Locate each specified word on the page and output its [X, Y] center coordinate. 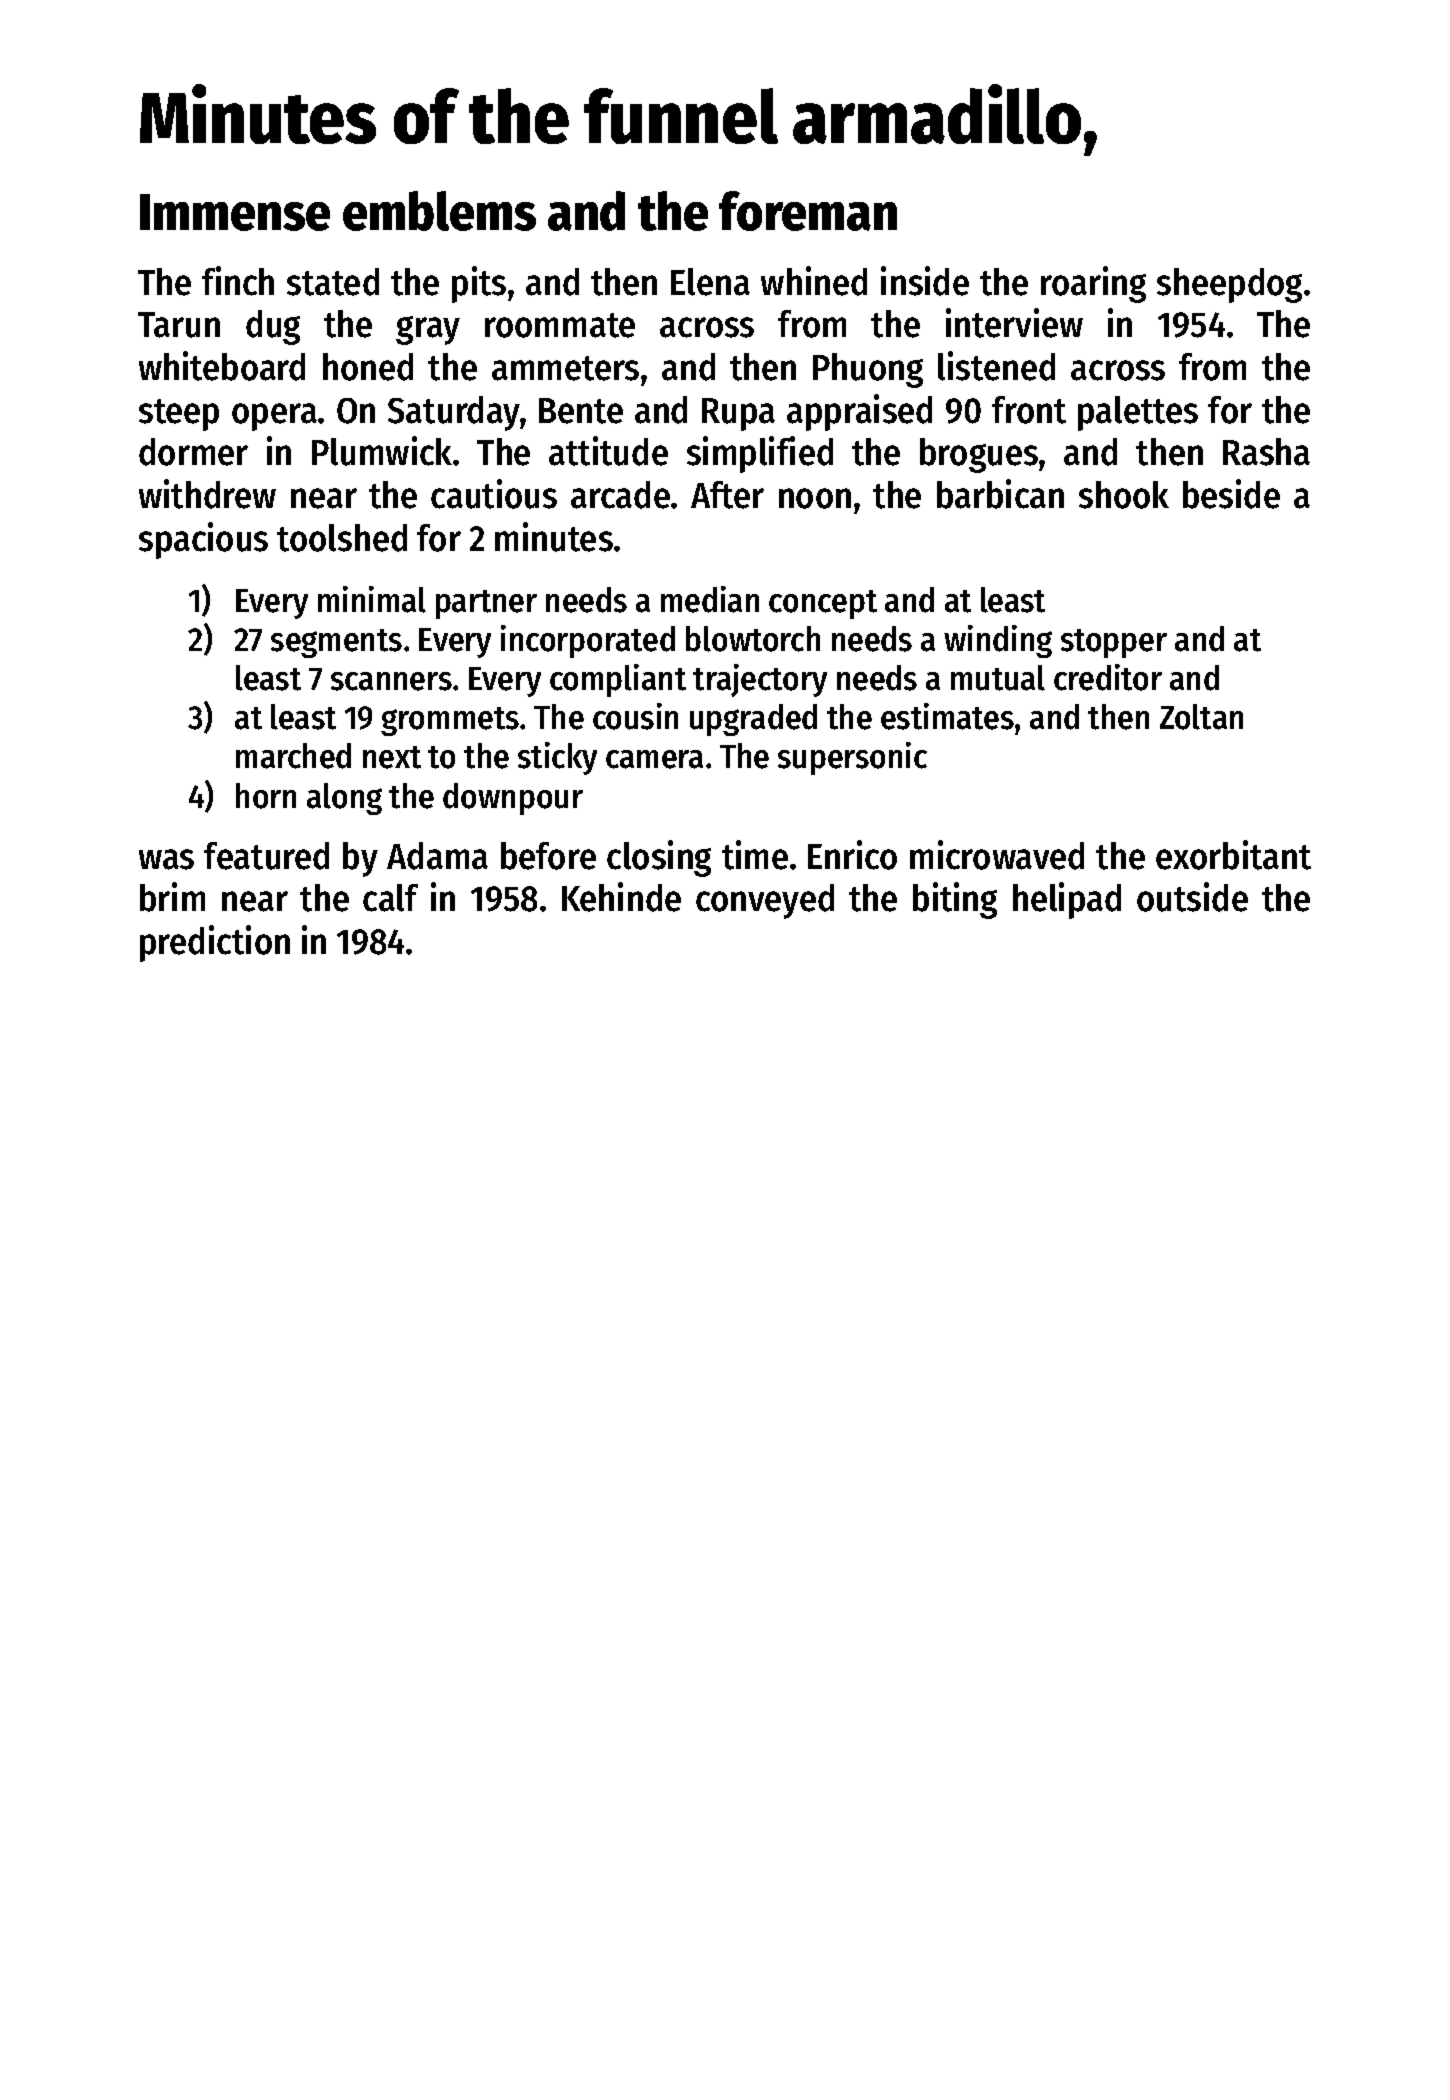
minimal [372, 599]
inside [925, 281]
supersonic [852, 758]
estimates [947, 716]
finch [238, 281]
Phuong [868, 370]
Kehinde [621, 897]
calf [390, 898]
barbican [1000, 494]
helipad [1067, 900]
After [727, 495]
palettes [1138, 413]
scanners [391, 681]
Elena [710, 282]
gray [428, 330]
